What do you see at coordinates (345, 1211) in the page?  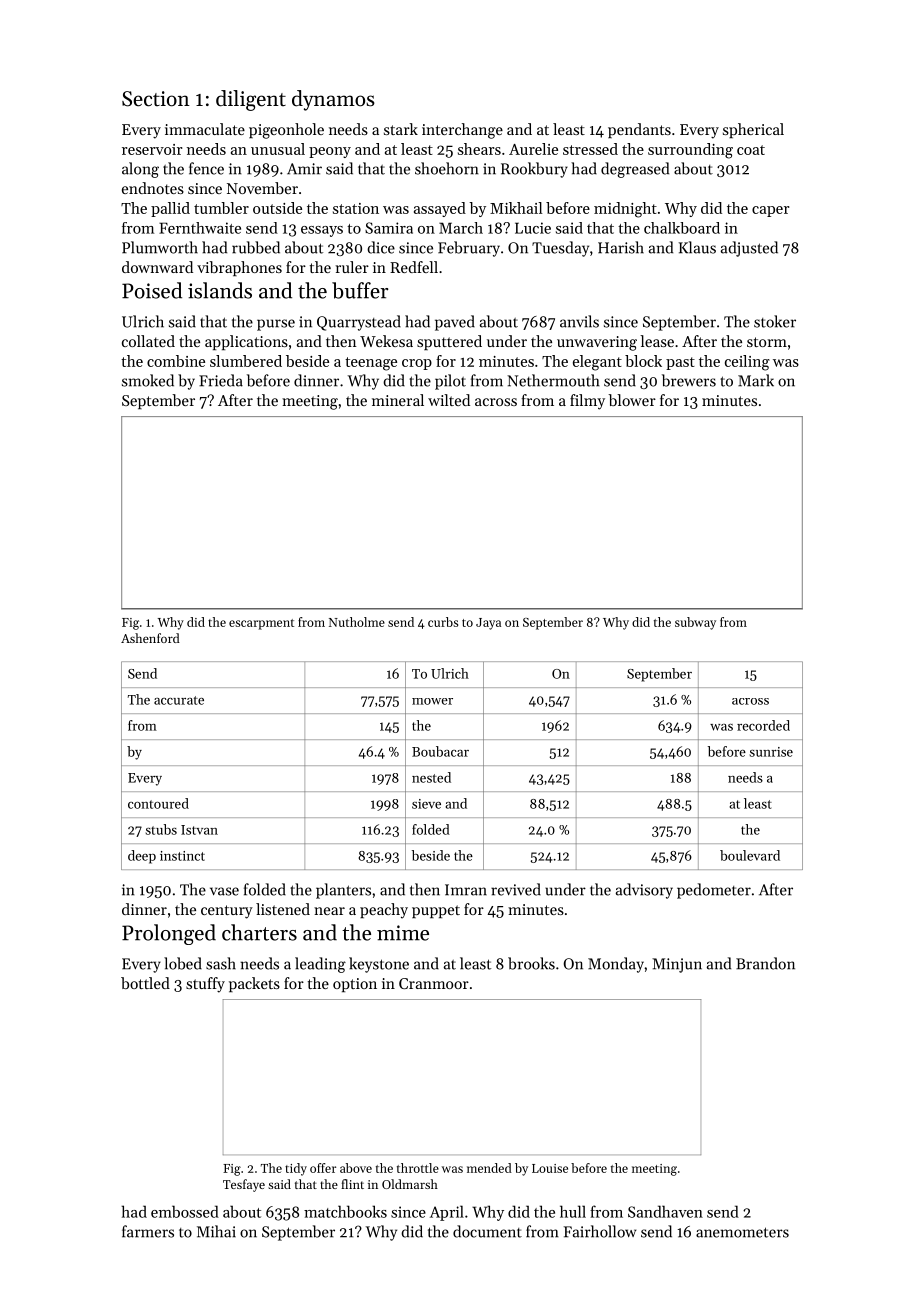 I see `matchbooks` at bounding box center [345, 1211].
